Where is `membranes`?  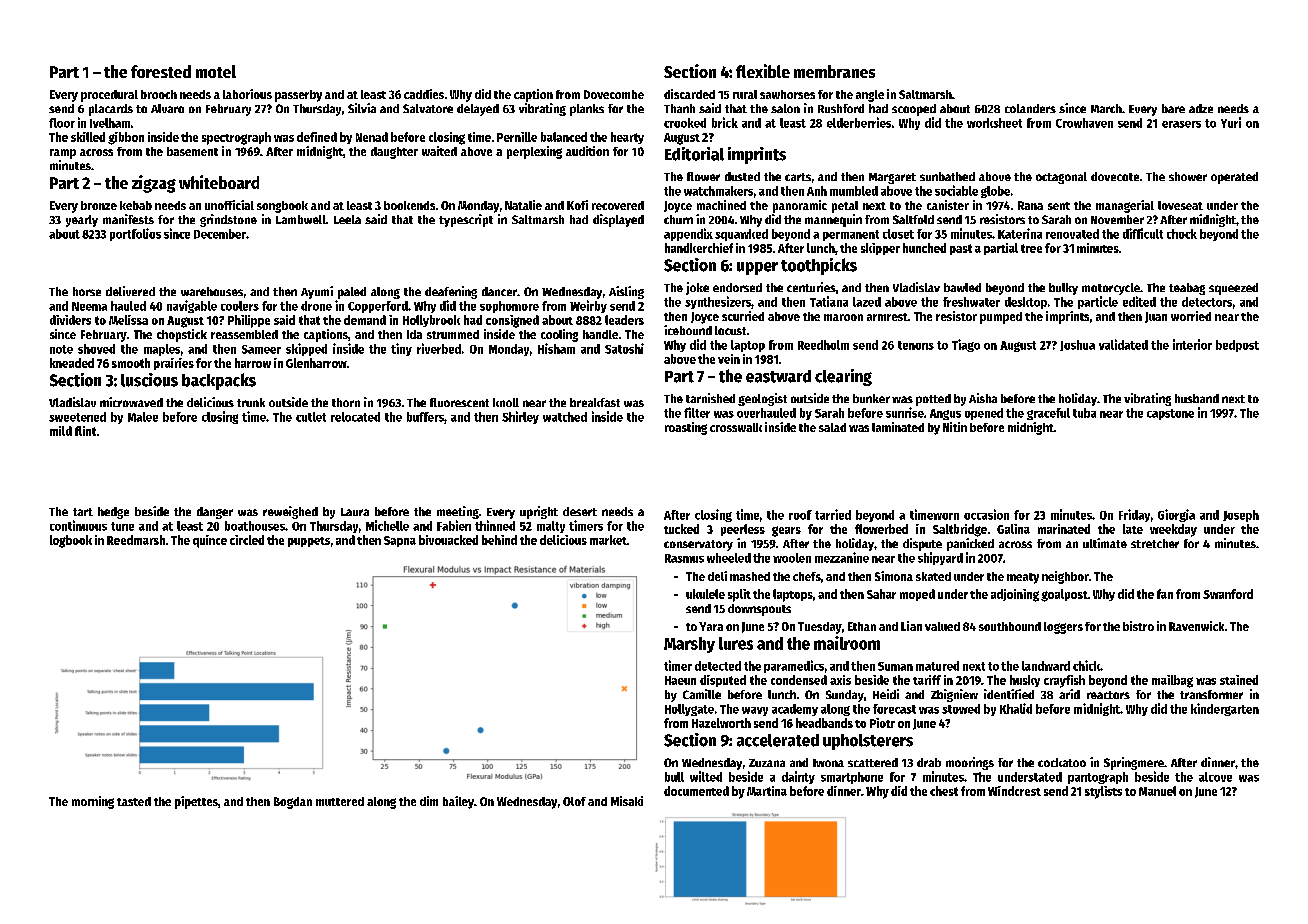
membranes is located at coordinates (834, 71).
